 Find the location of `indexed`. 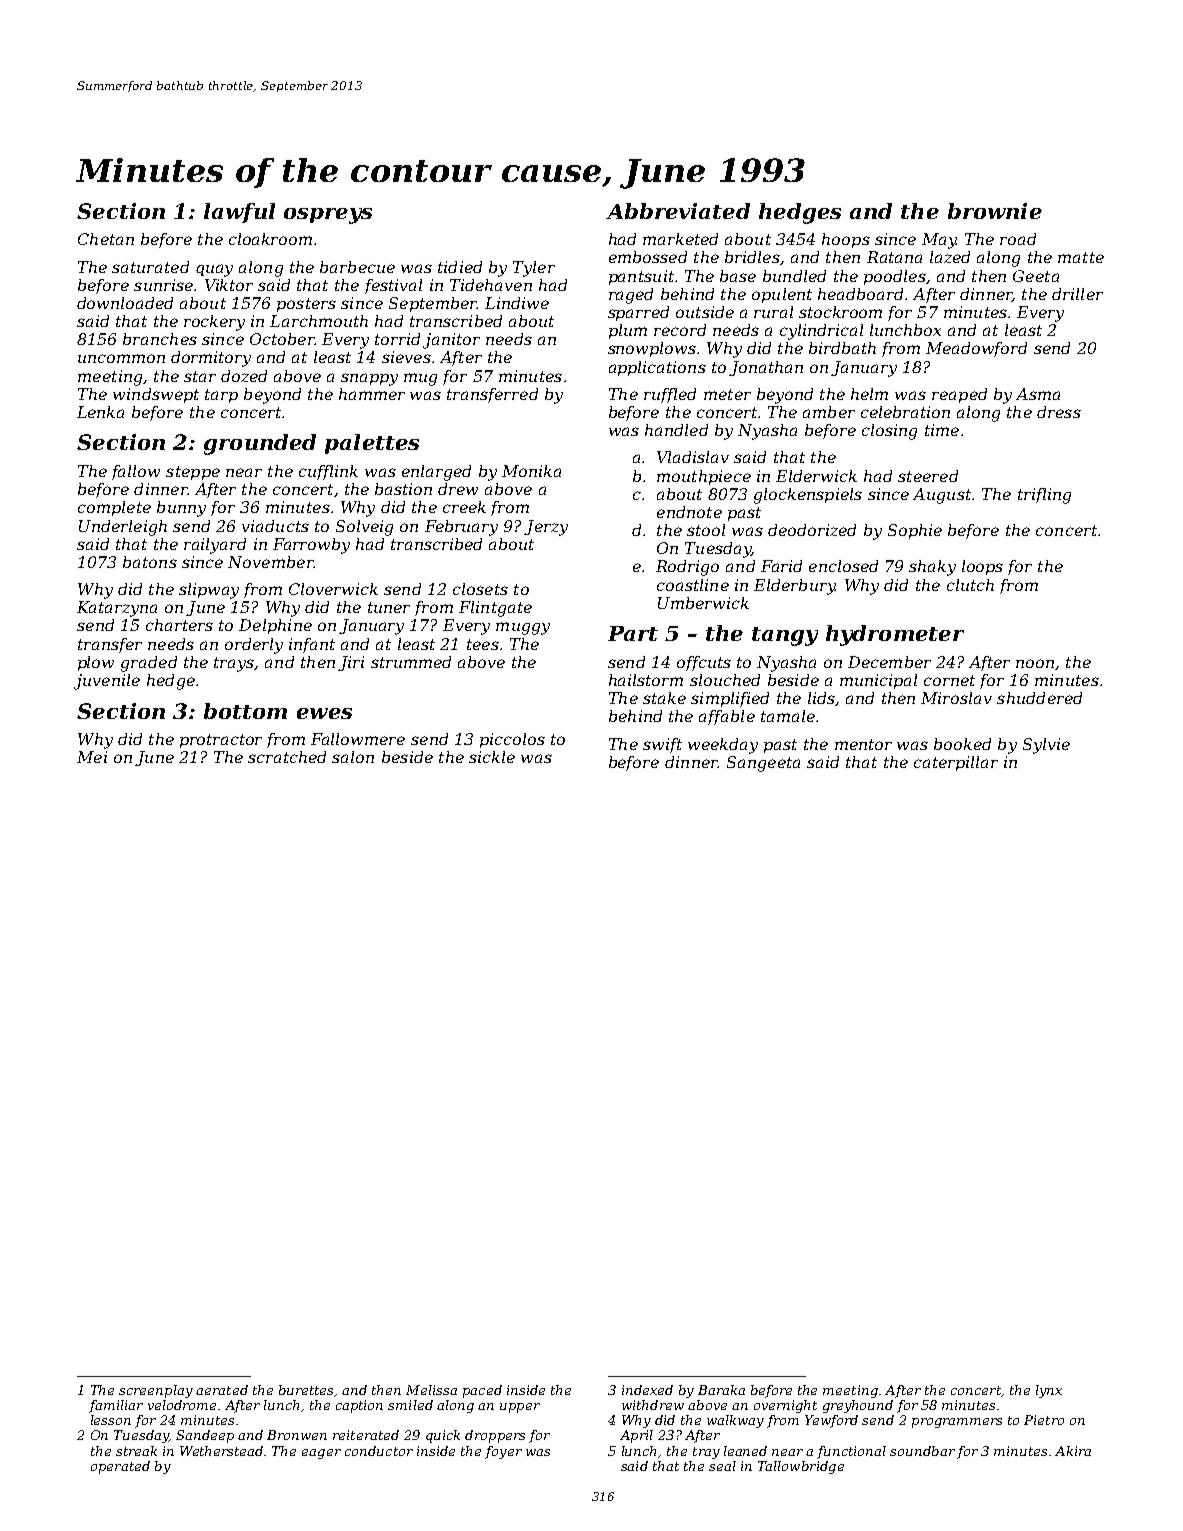

indexed is located at coordinates (647, 1390).
